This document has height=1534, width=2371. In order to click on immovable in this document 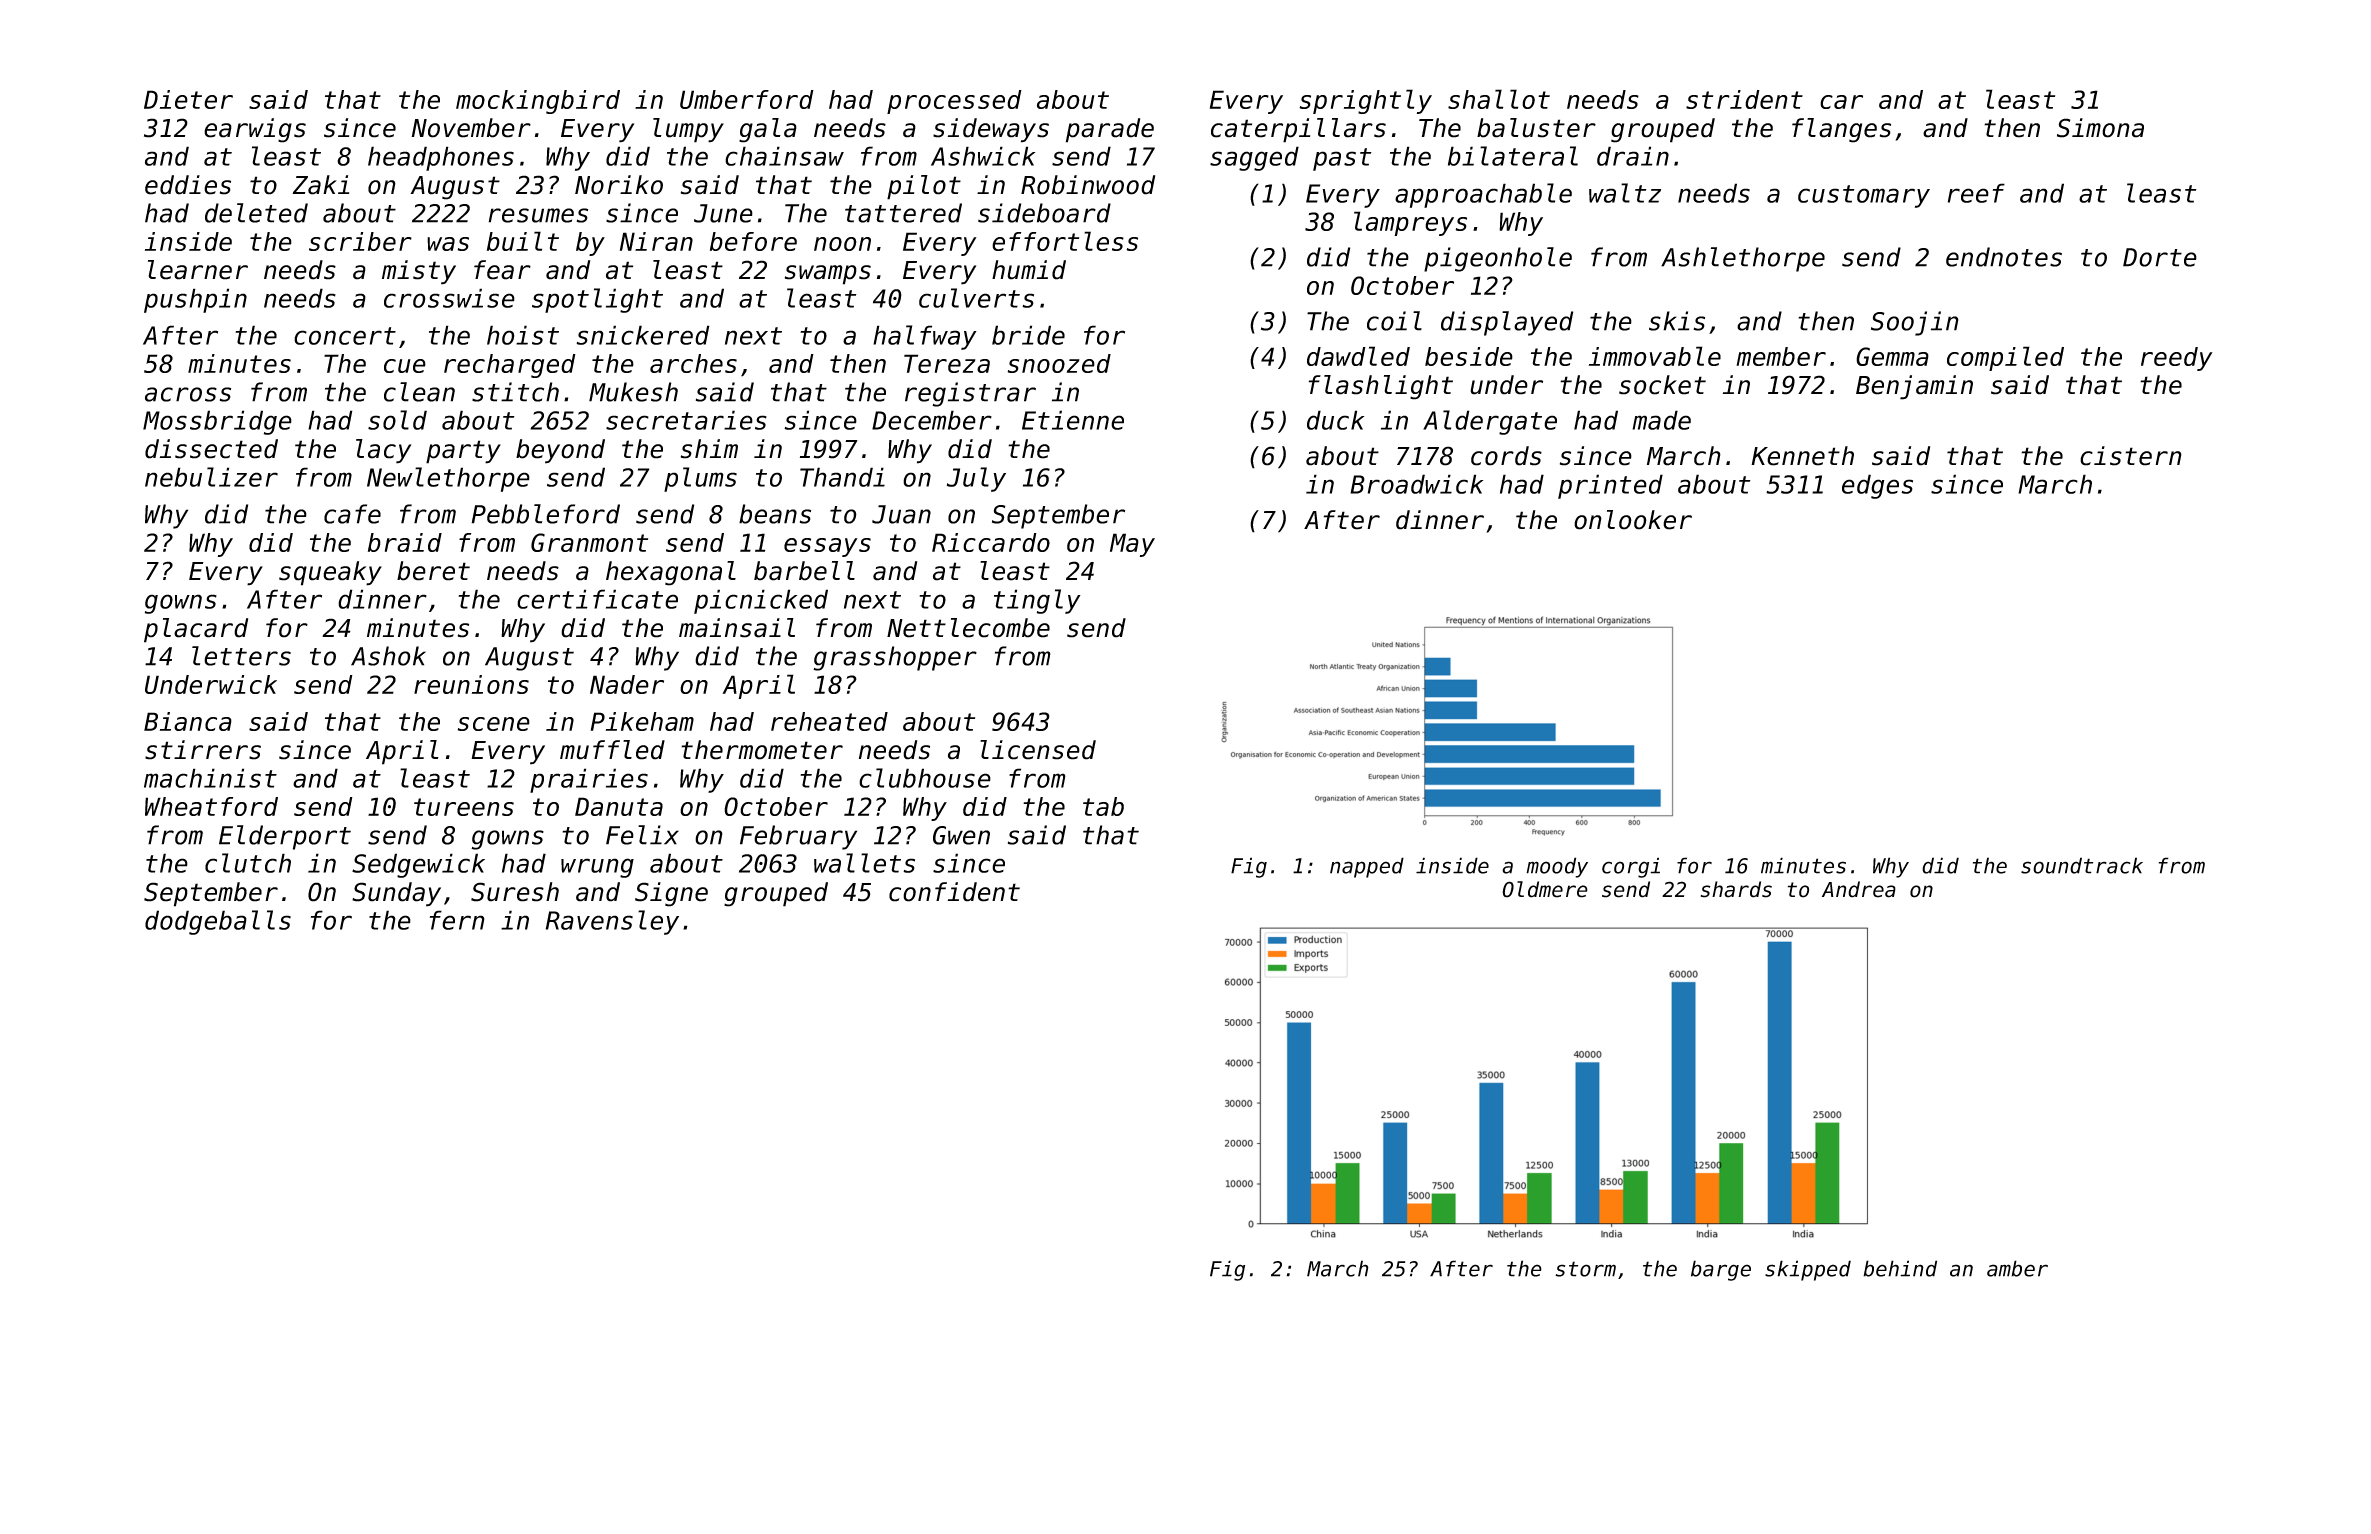, I will do `click(1655, 356)`.
